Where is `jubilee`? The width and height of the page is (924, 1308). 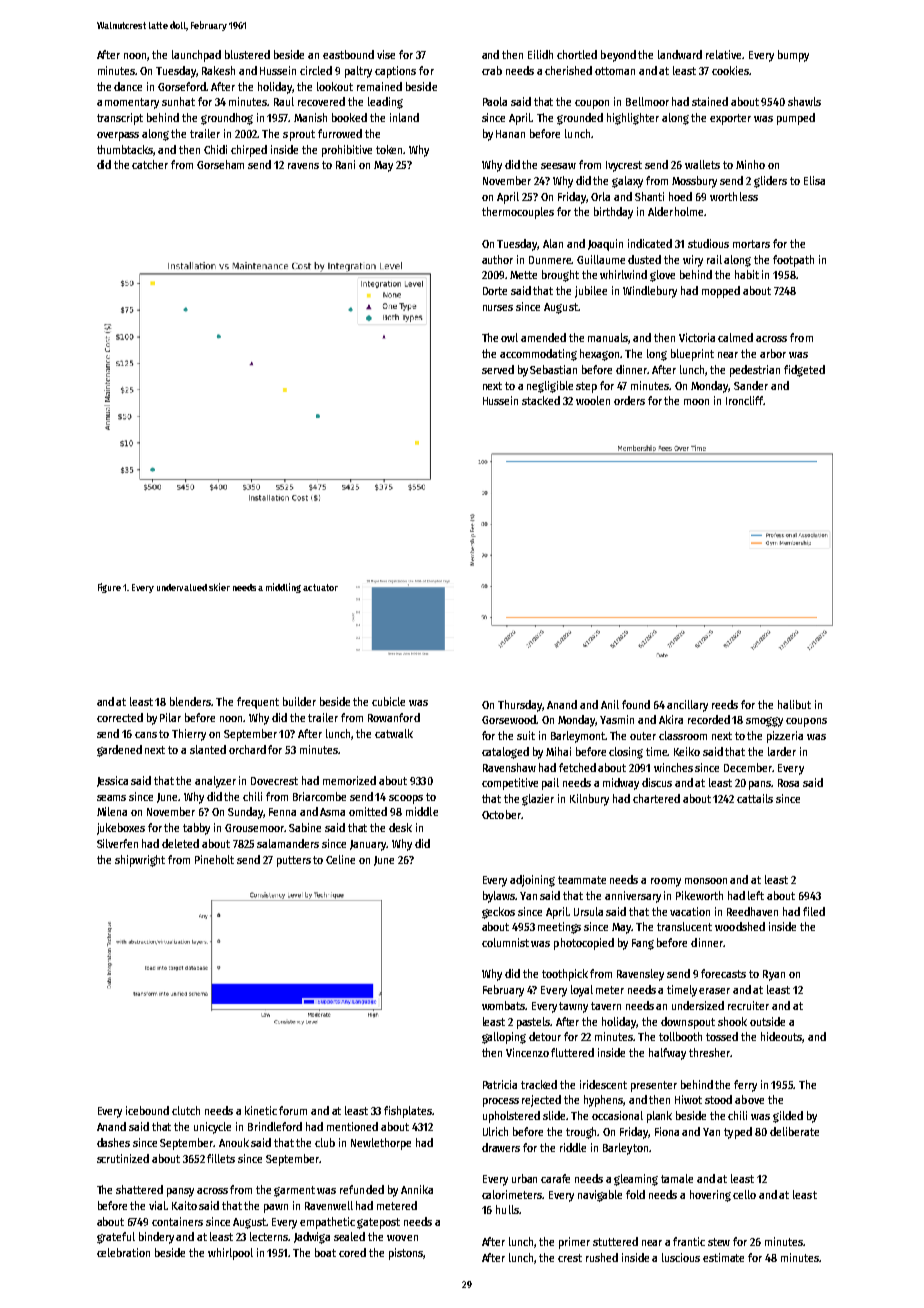
jubilee is located at coordinates (591, 292).
